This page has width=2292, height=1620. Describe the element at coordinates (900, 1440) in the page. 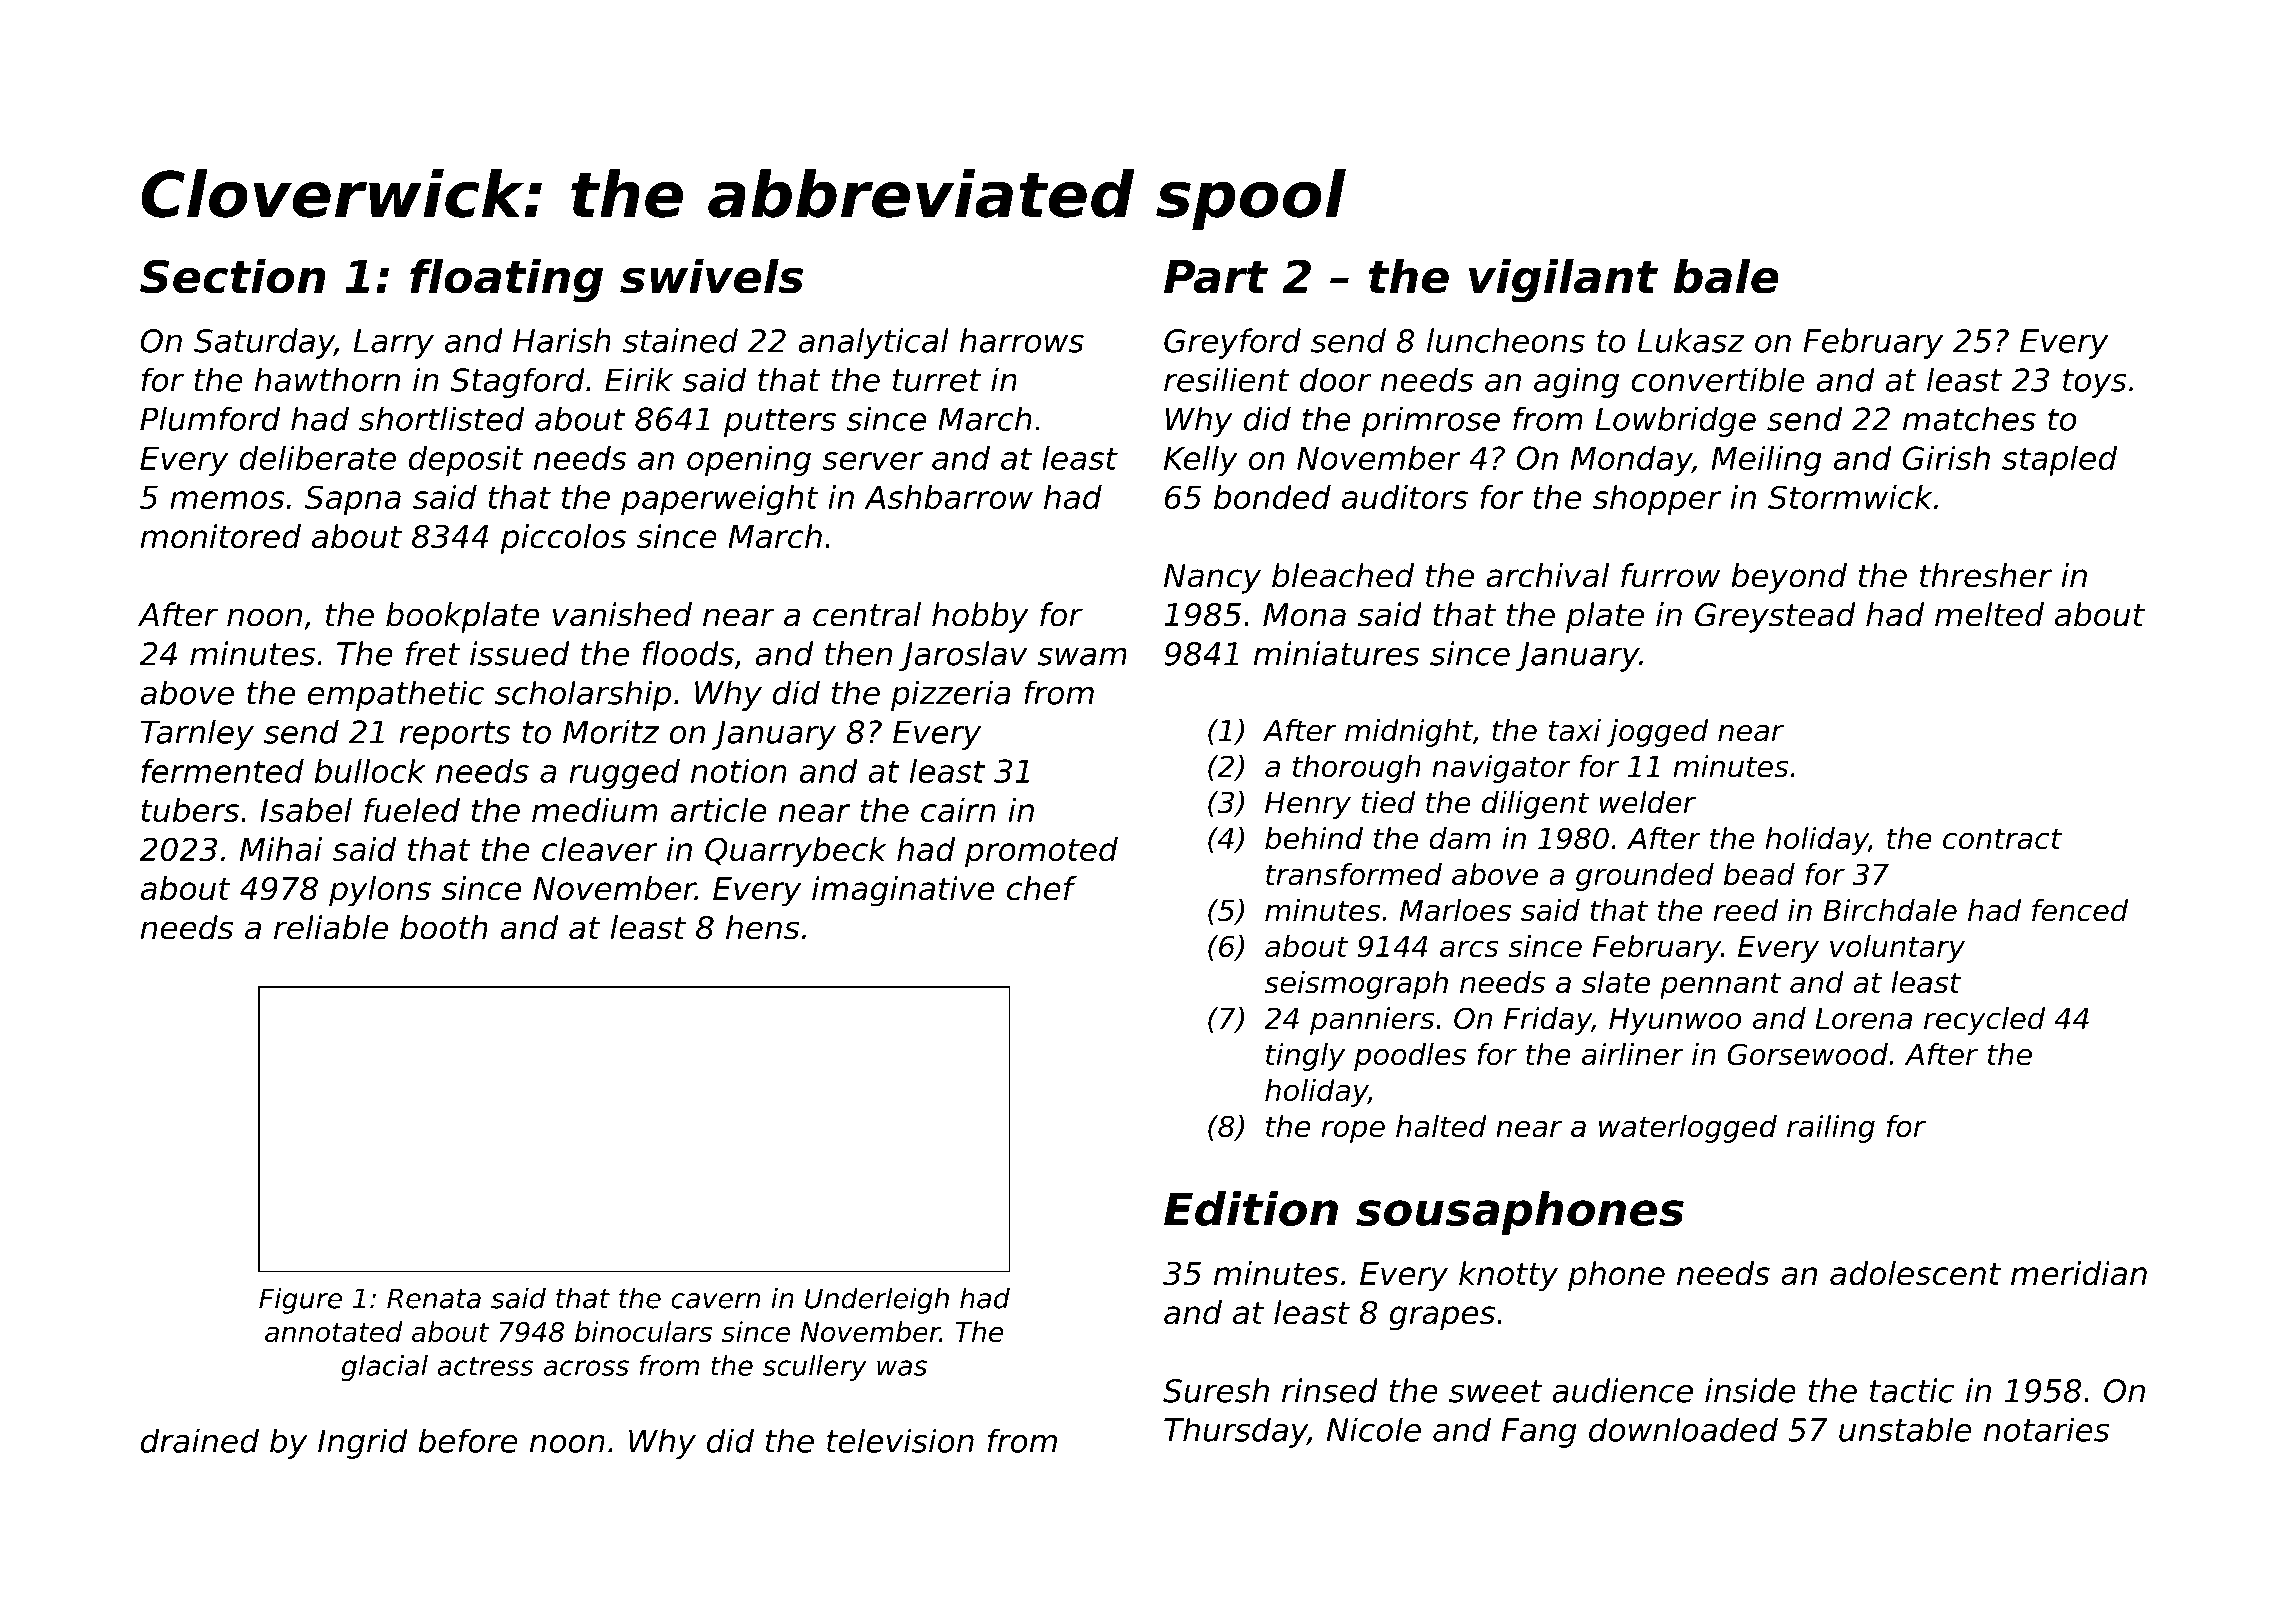

I see `television` at that location.
